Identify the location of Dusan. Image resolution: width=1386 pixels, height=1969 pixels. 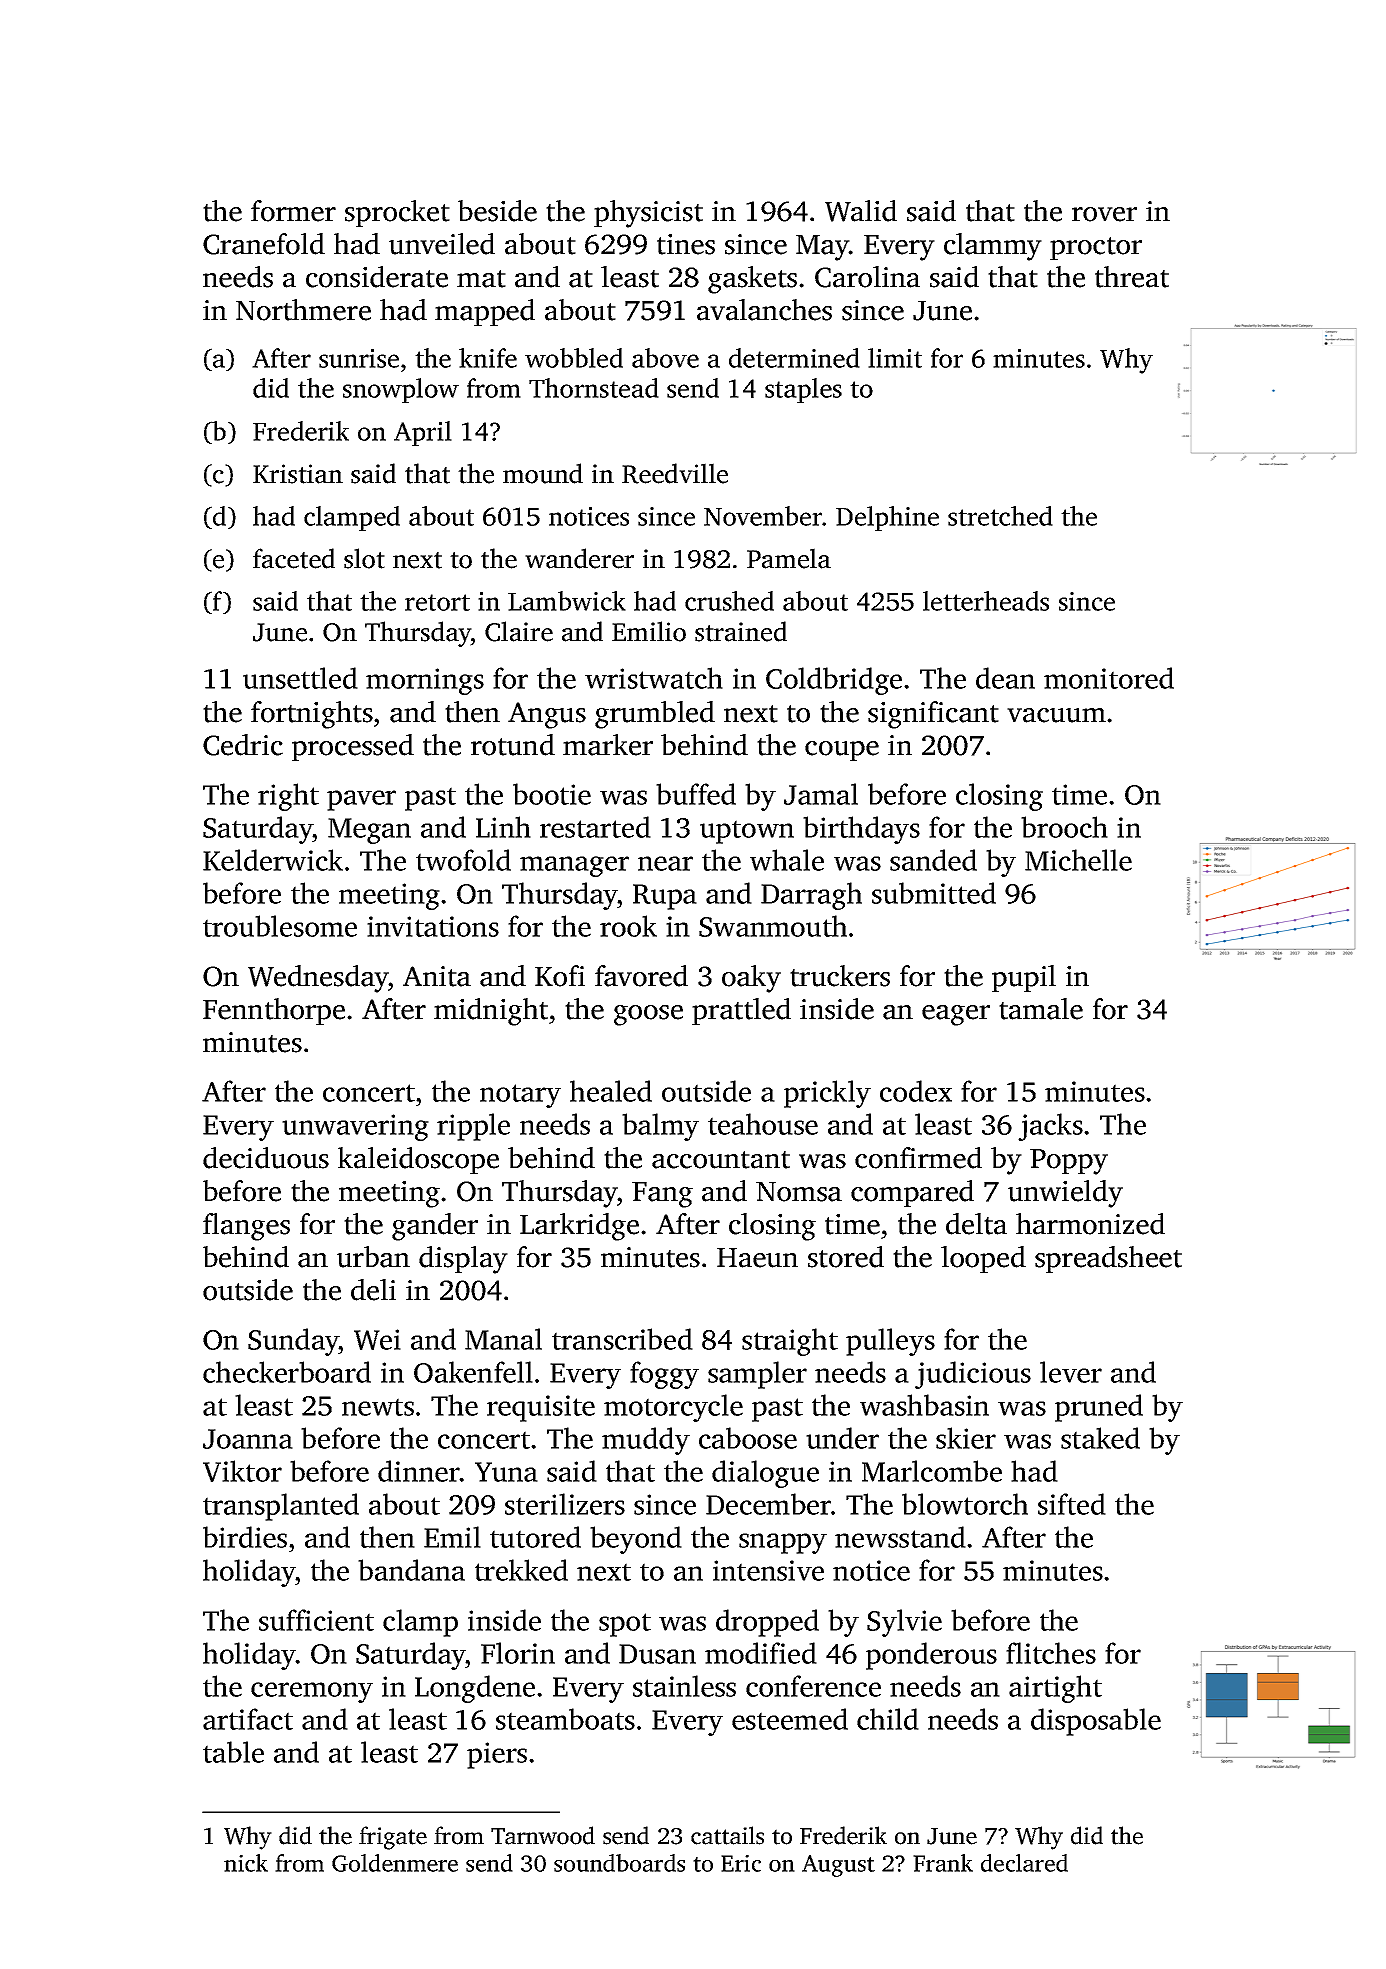
(657, 1654).
